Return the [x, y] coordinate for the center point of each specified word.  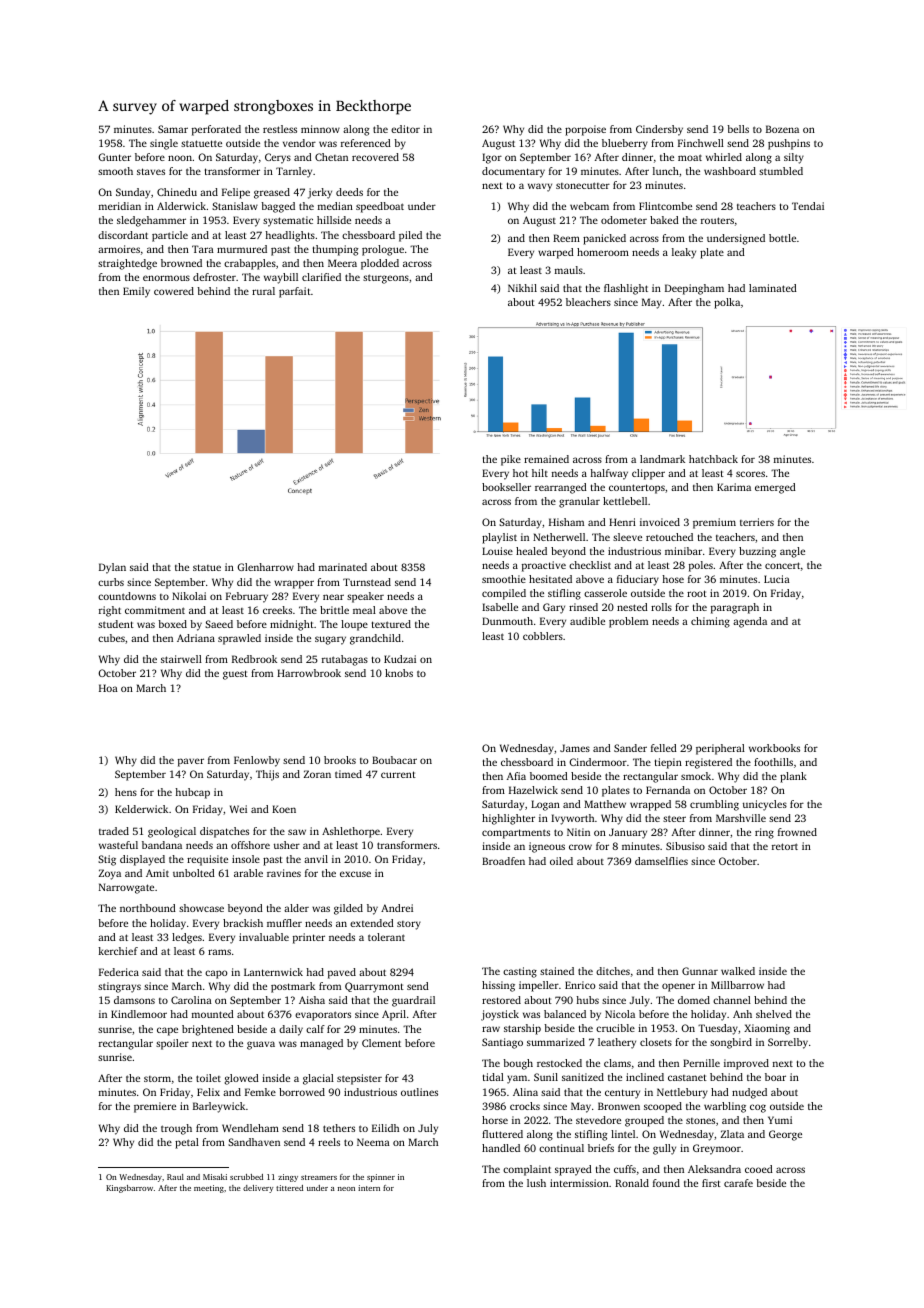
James [575, 748]
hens [126, 792]
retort [785, 846]
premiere [155, 1107]
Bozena [782, 129]
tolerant [386, 937]
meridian [120, 206]
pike [511, 460]
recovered [375, 157]
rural [263, 291]
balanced [565, 1014]
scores [750, 474]
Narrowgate [126, 888]
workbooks [774, 748]
